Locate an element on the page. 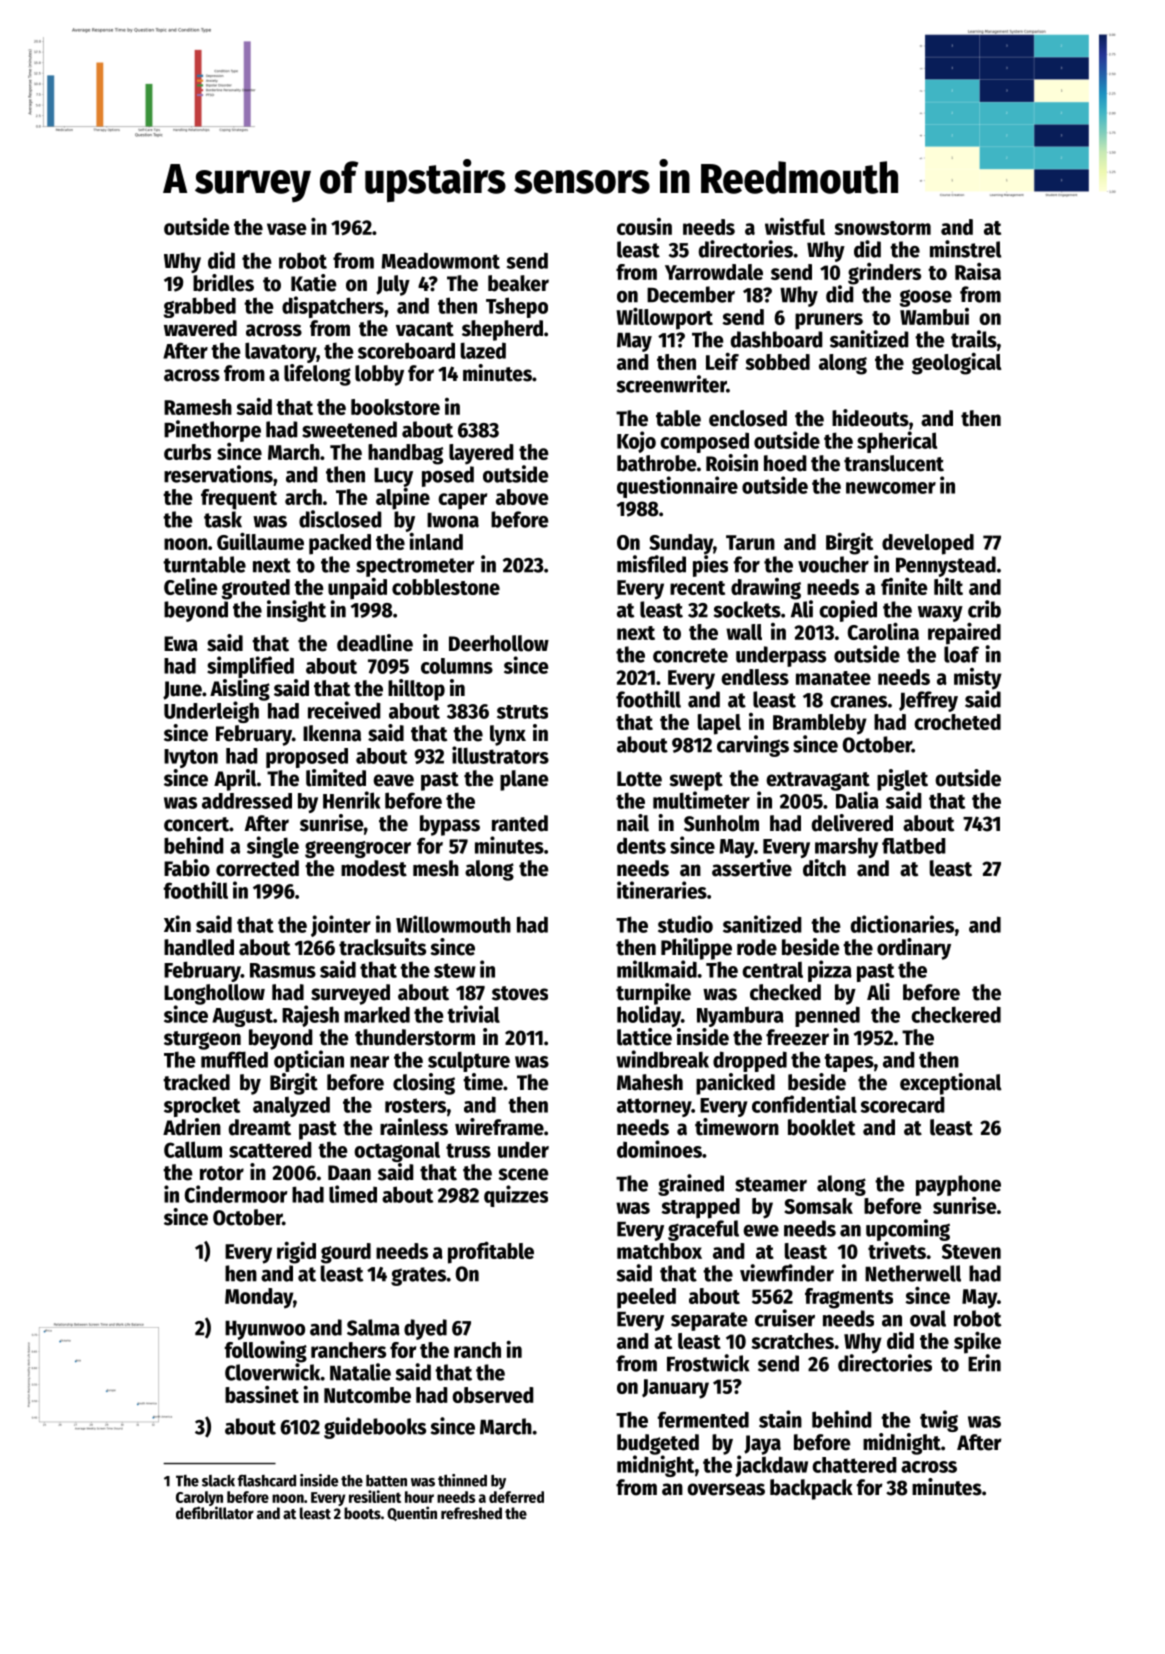 The image size is (1165, 1654). misty is located at coordinates (978, 679).
